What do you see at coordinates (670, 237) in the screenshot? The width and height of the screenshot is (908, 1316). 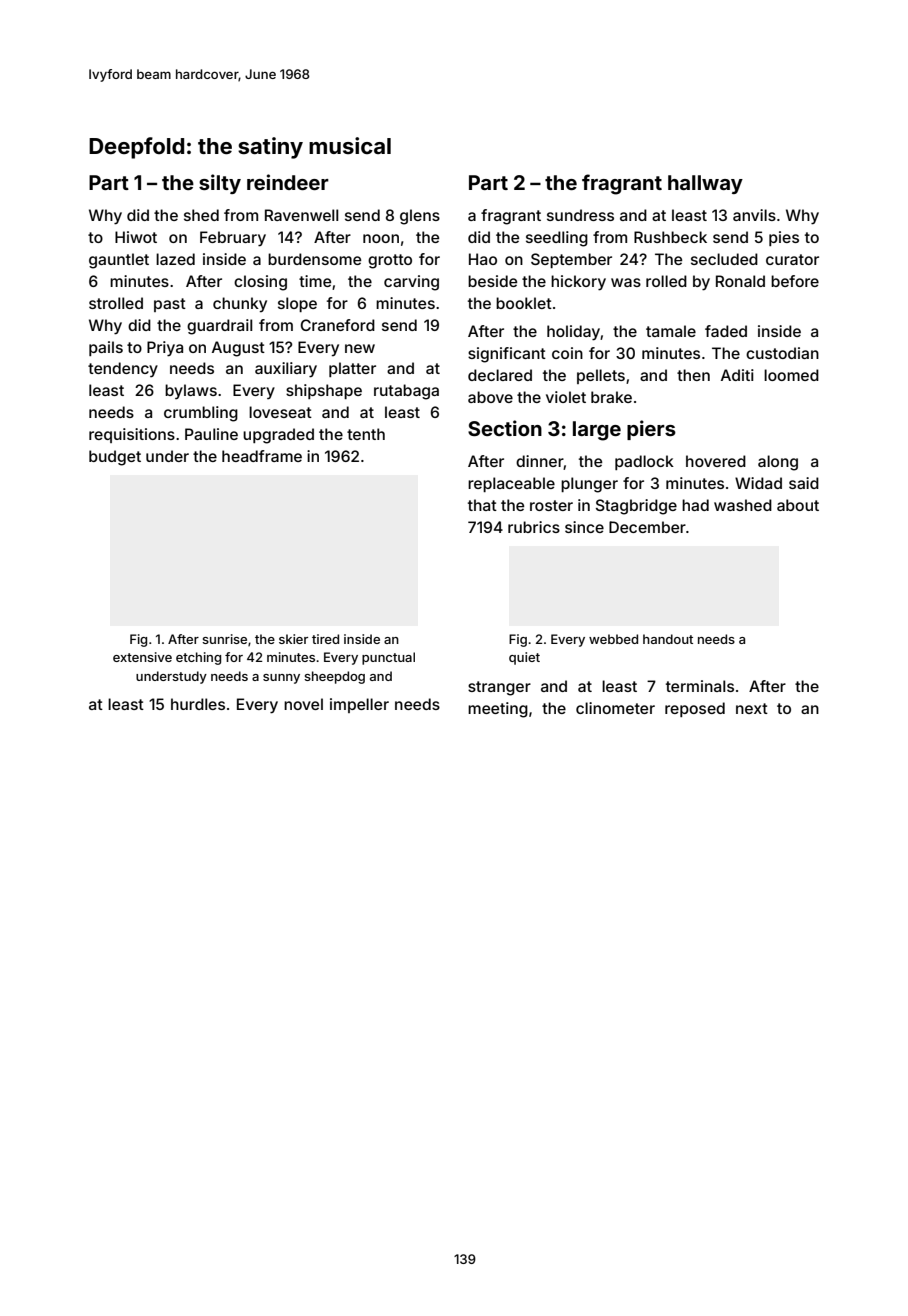 I see `Rushbeck` at bounding box center [670, 237].
